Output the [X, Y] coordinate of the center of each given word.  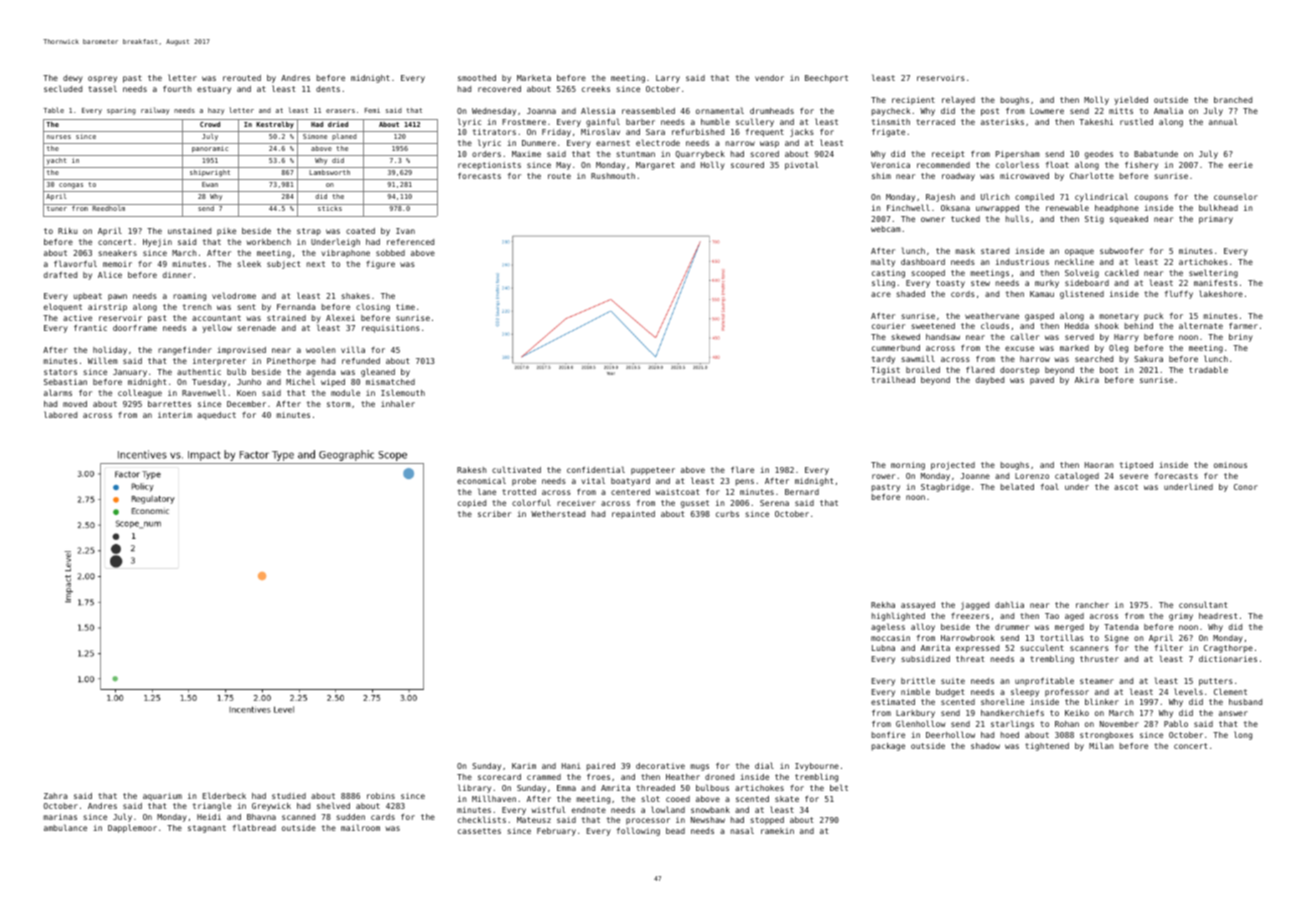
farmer [1243, 326]
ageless [888, 627]
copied [472, 504]
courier [888, 326]
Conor [1246, 487]
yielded [1131, 100]
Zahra [56, 796]
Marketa [534, 78]
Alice [110, 274]
